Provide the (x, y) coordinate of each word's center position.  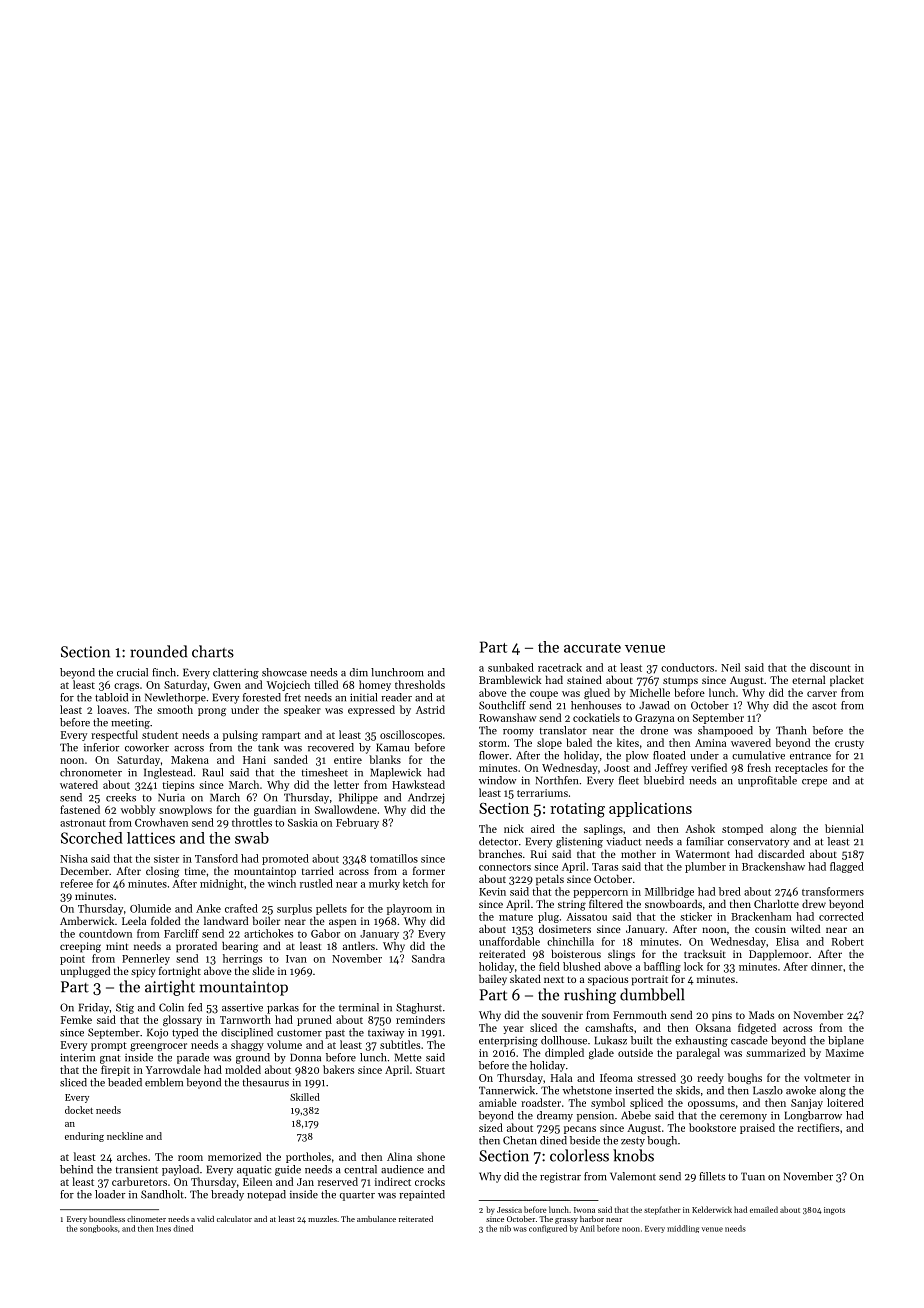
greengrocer (158, 1047)
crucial (132, 672)
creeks (121, 797)
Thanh (791, 730)
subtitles (400, 1044)
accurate (592, 648)
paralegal (698, 1053)
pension (595, 1116)
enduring (84, 1137)
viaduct (623, 841)
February (357, 823)
